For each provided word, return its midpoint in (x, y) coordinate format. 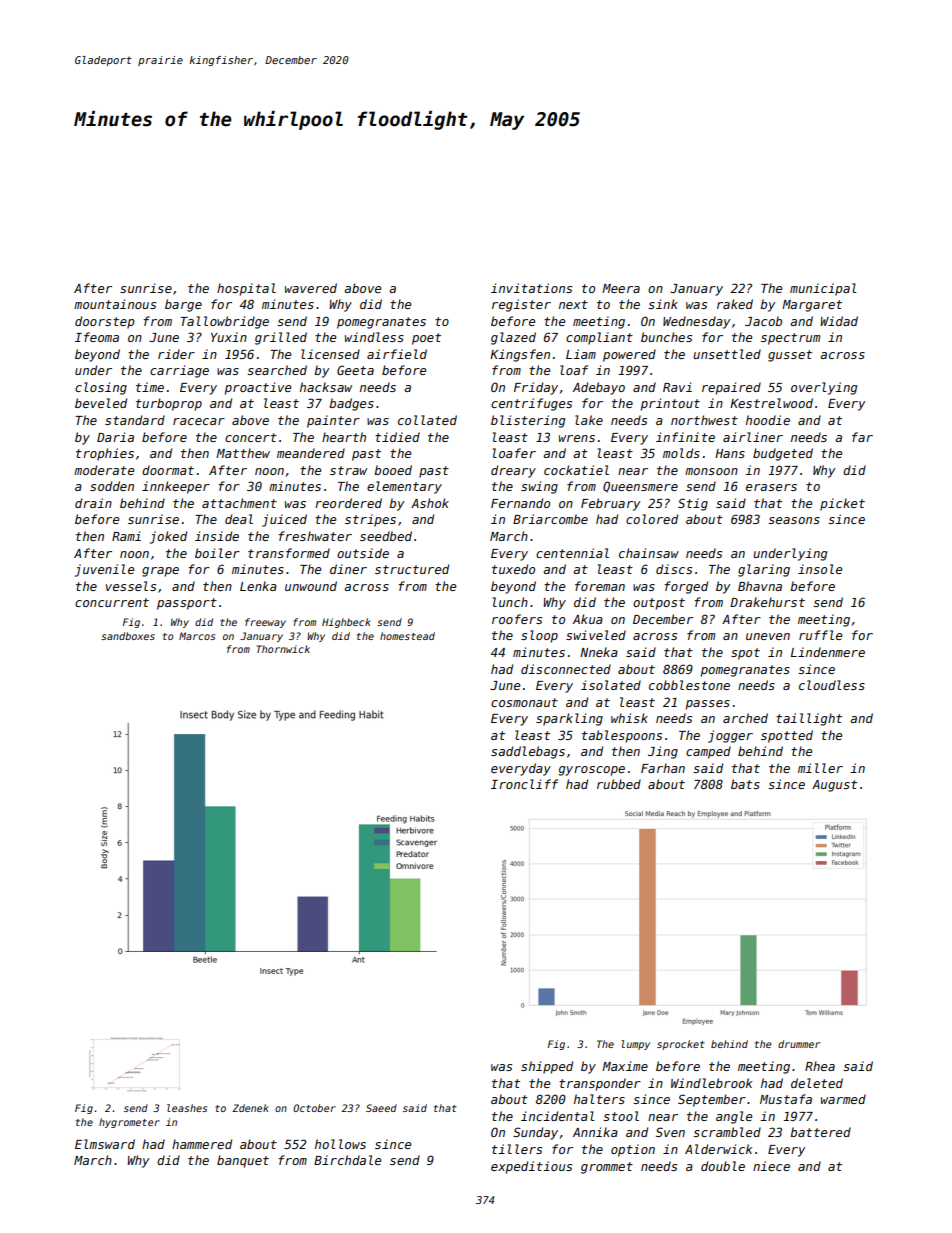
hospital (246, 289)
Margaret (812, 306)
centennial (572, 553)
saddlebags (528, 752)
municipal (823, 289)
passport (187, 604)
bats (745, 784)
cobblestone (689, 685)
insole (820, 569)
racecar (199, 421)
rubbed (619, 784)
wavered (311, 288)
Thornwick (283, 649)
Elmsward (105, 1144)
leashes (187, 1108)
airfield (397, 354)
